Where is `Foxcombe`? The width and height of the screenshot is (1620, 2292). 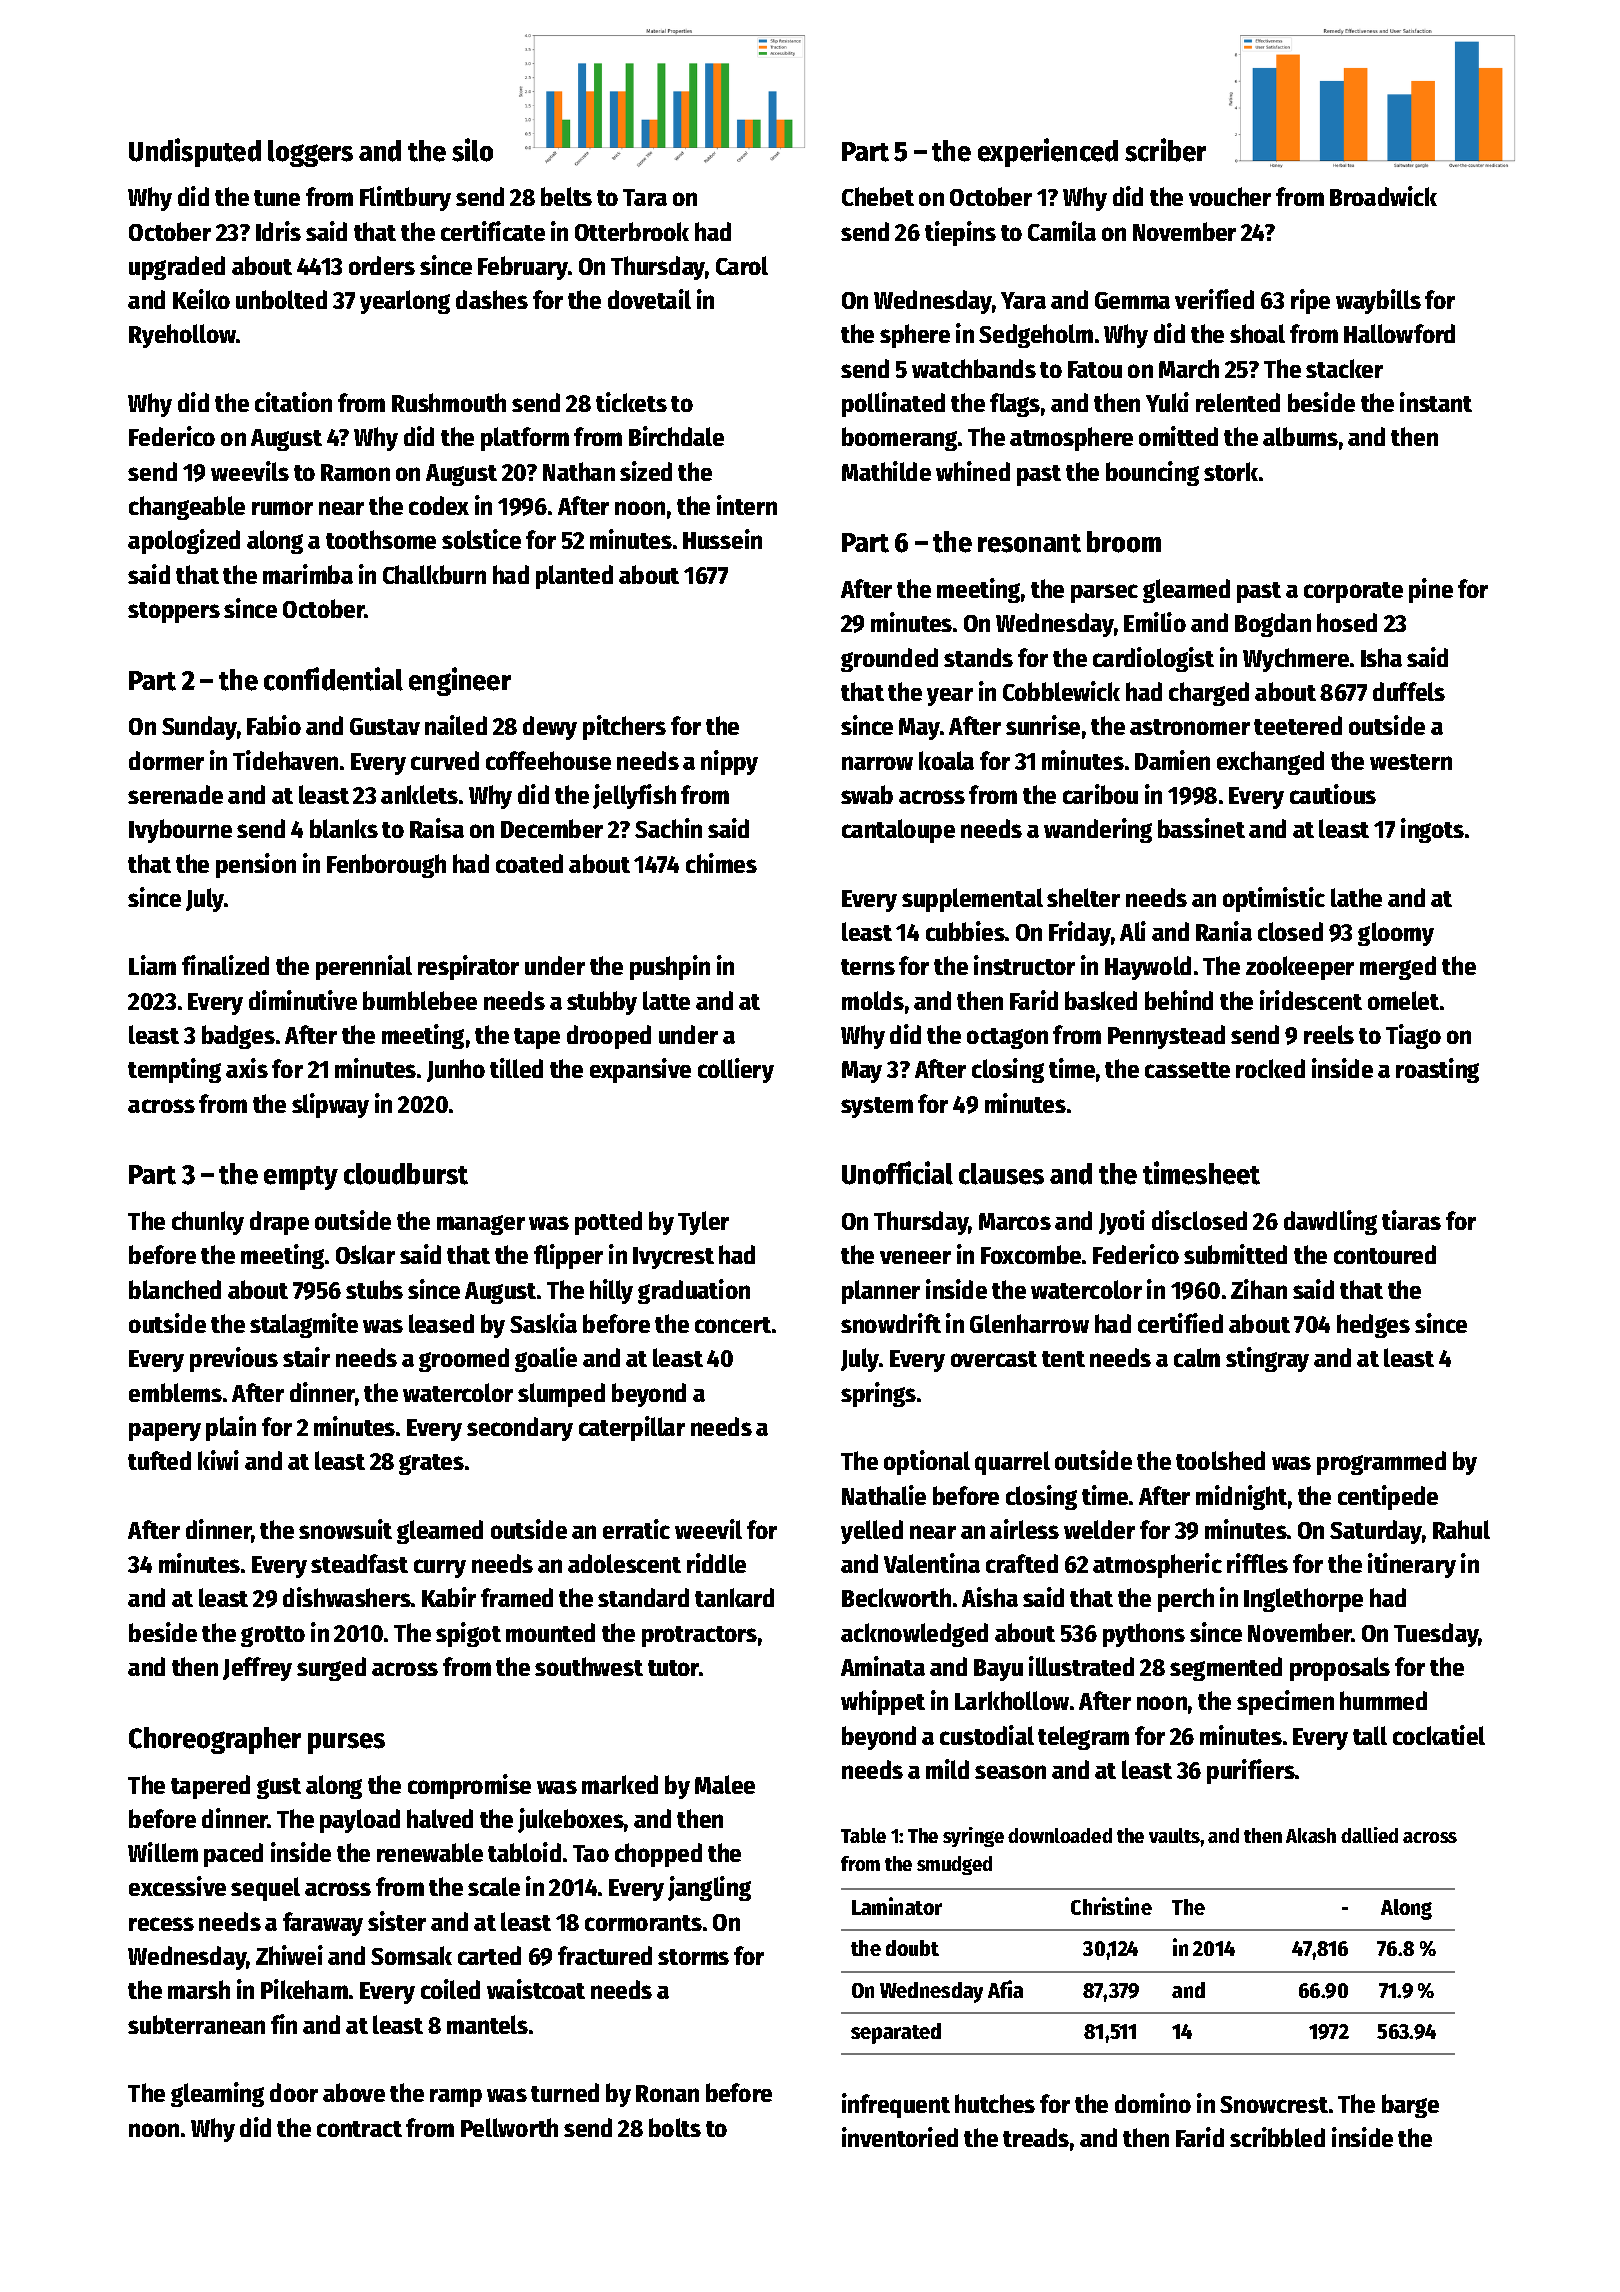 Foxcombe is located at coordinates (1031, 1254).
